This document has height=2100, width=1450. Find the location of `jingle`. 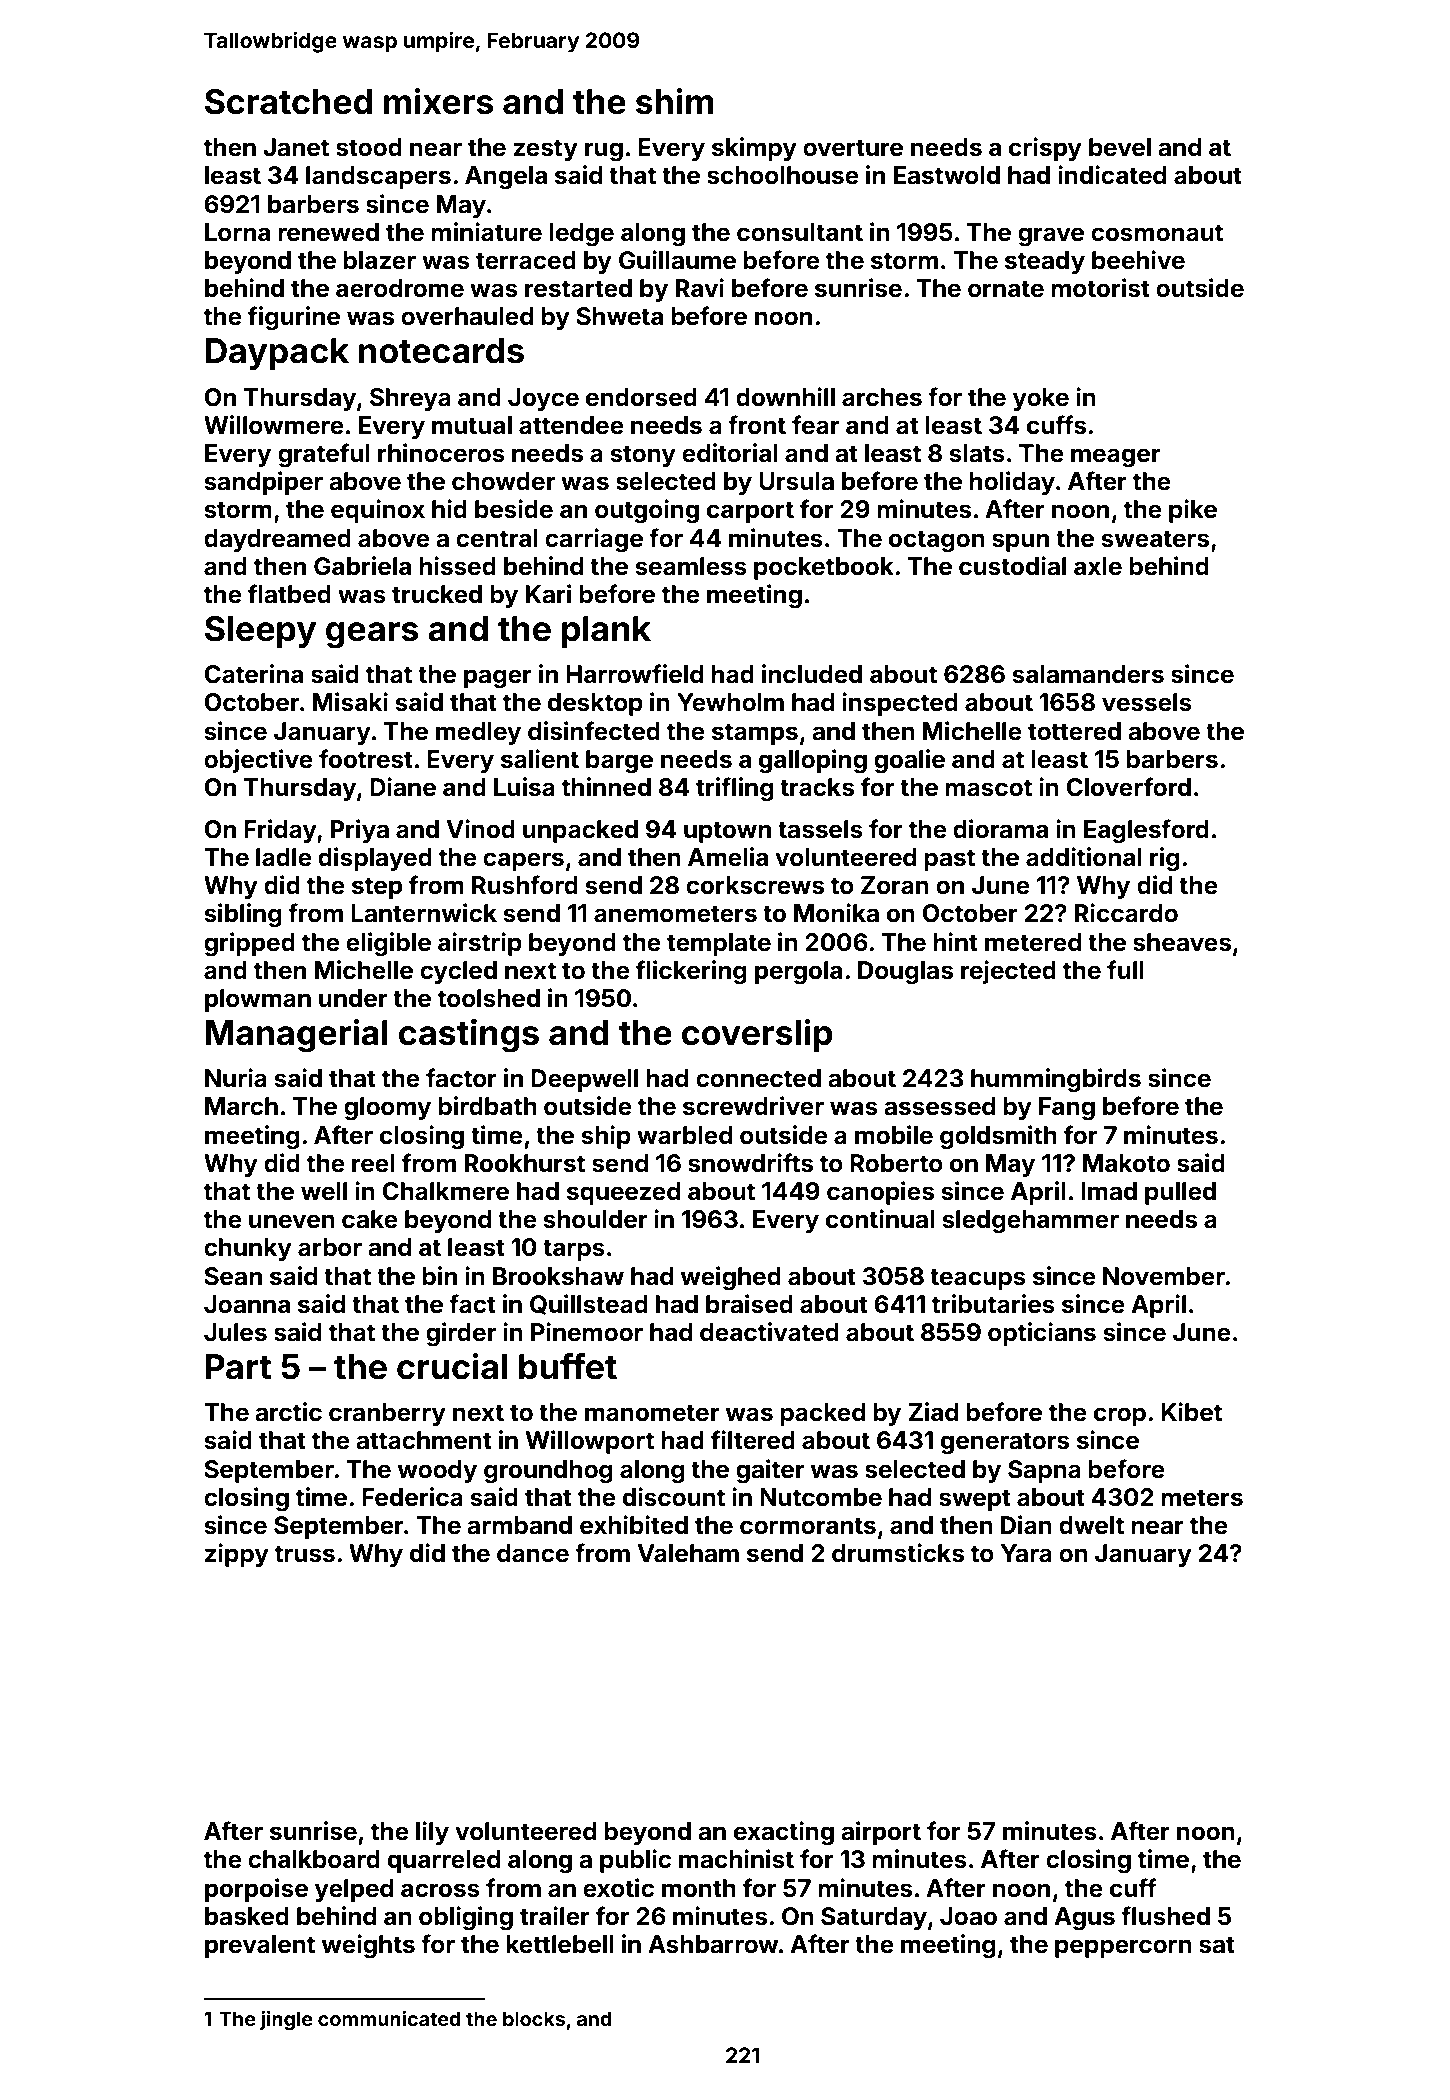

jingle is located at coordinates (286, 2021).
